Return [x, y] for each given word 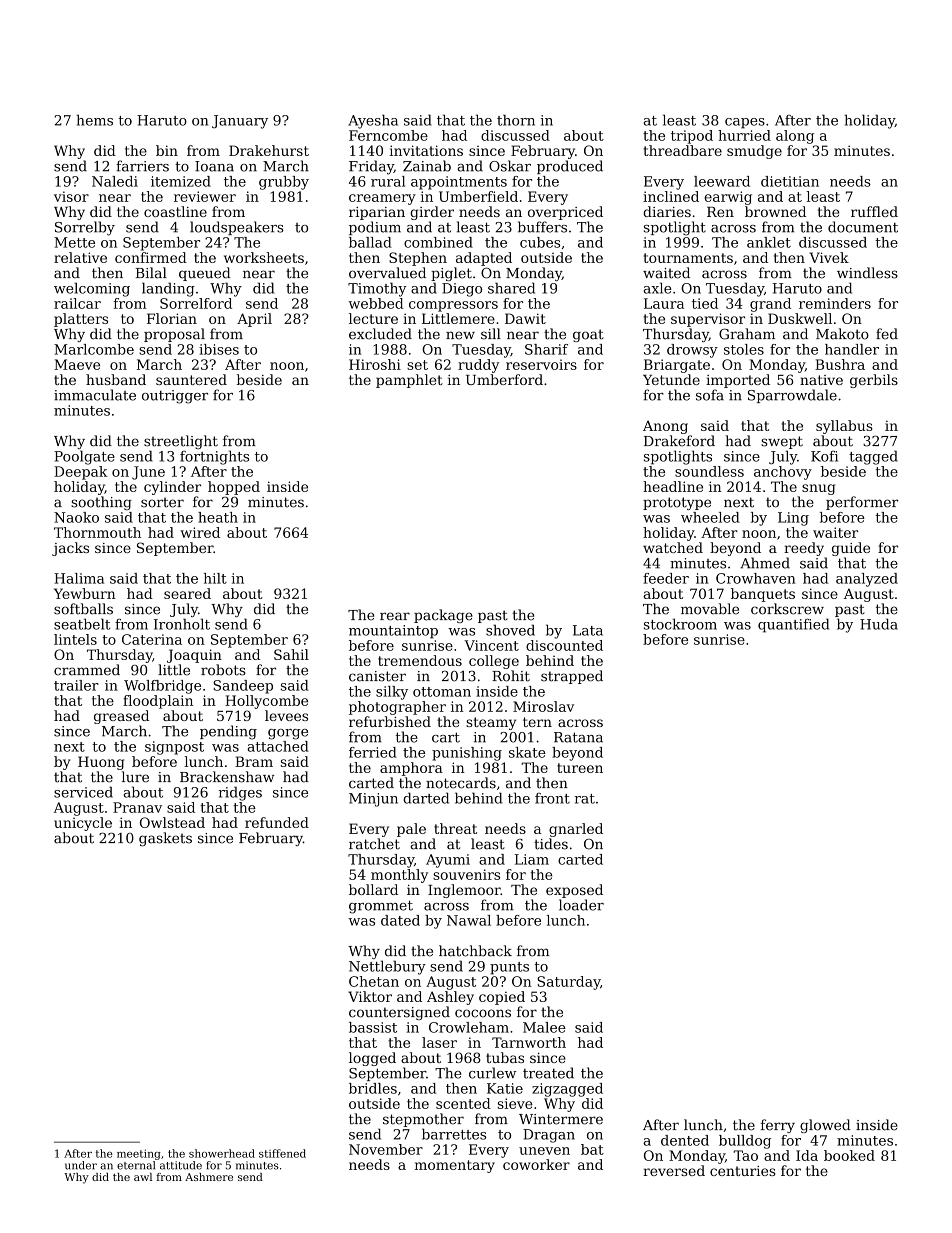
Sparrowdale [792, 396]
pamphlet [409, 381]
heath [218, 517]
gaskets [165, 839]
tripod [692, 137]
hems [95, 120]
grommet [381, 907]
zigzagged [567, 1090]
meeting [139, 1154]
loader [581, 905]
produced [570, 167]
